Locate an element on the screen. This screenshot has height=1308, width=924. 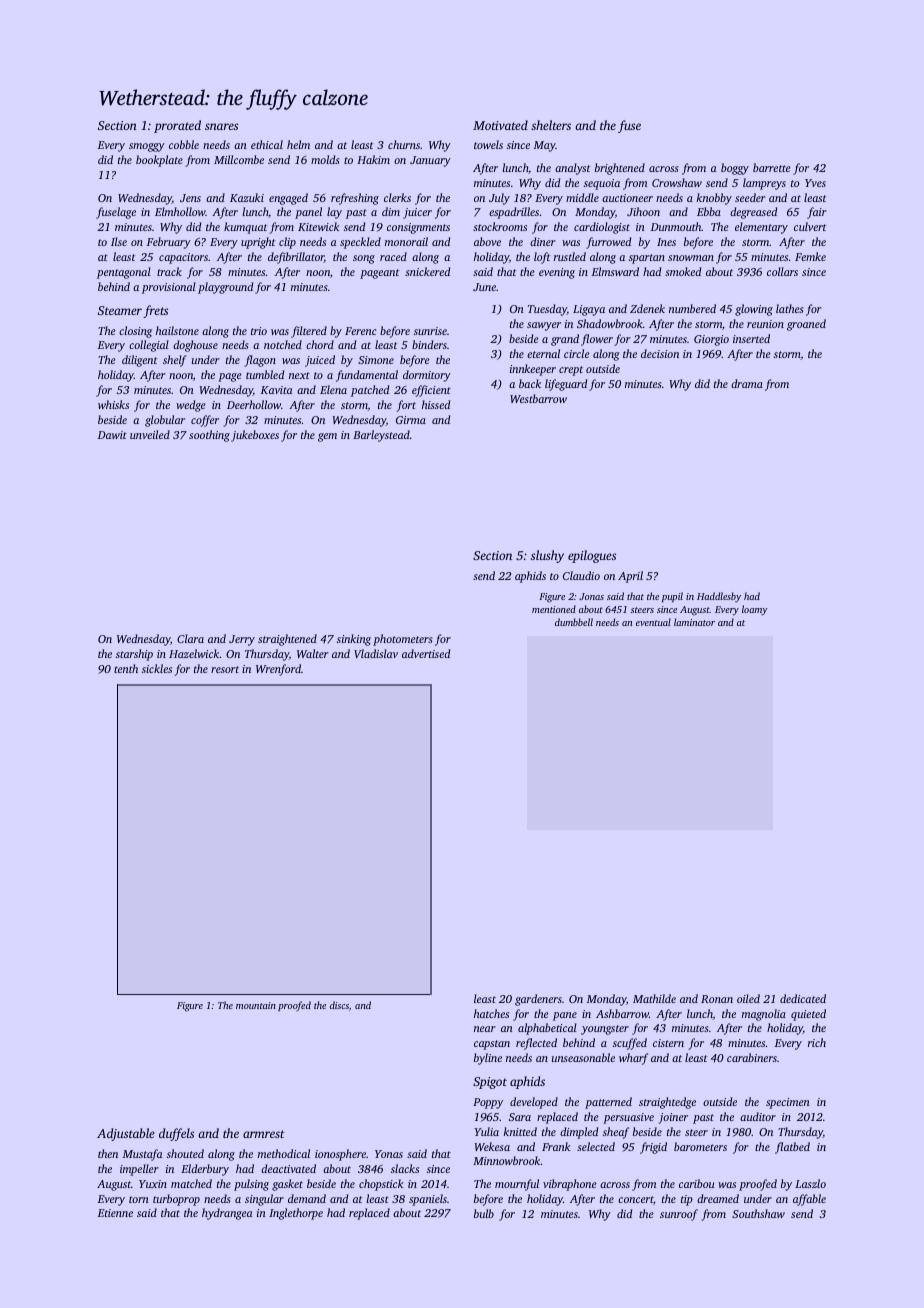
drama is located at coordinates (747, 383).
